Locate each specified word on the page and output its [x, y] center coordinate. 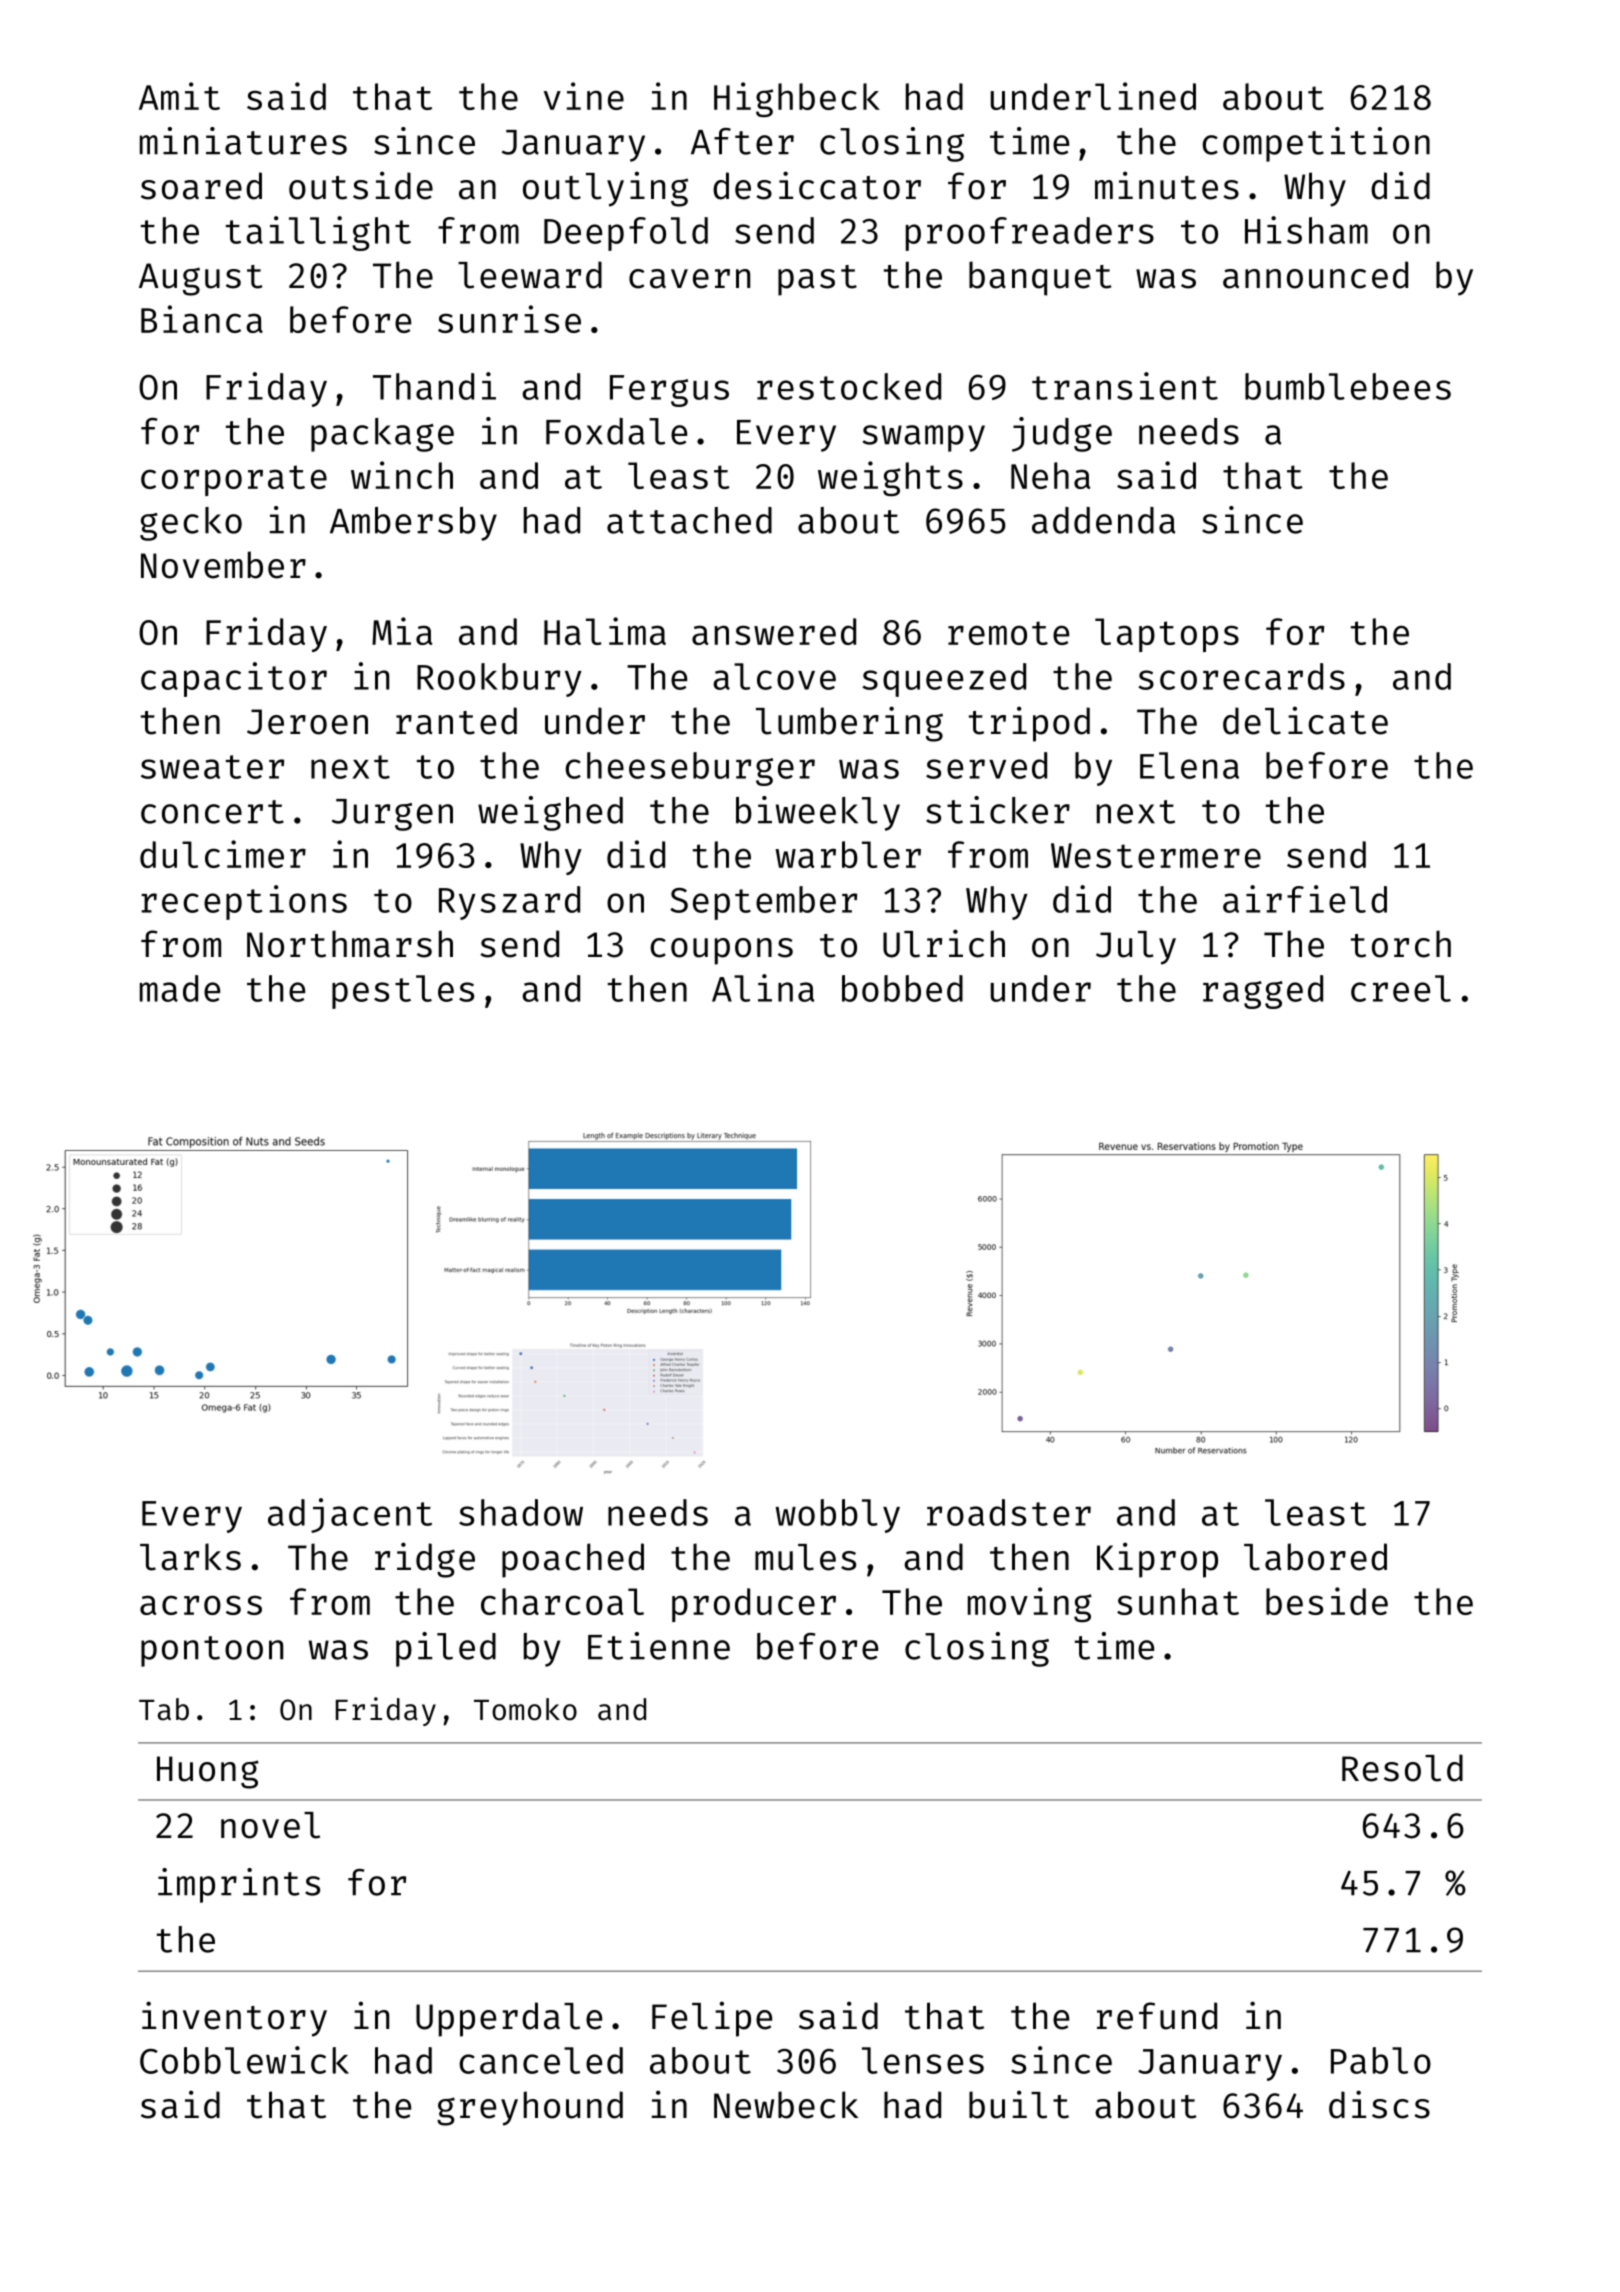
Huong [208, 1772]
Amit [179, 96]
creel [1401, 988]
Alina [763, 988]
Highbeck [797, 99]
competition [1316, 144]
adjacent [350, 1515]
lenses [923, 2060]
